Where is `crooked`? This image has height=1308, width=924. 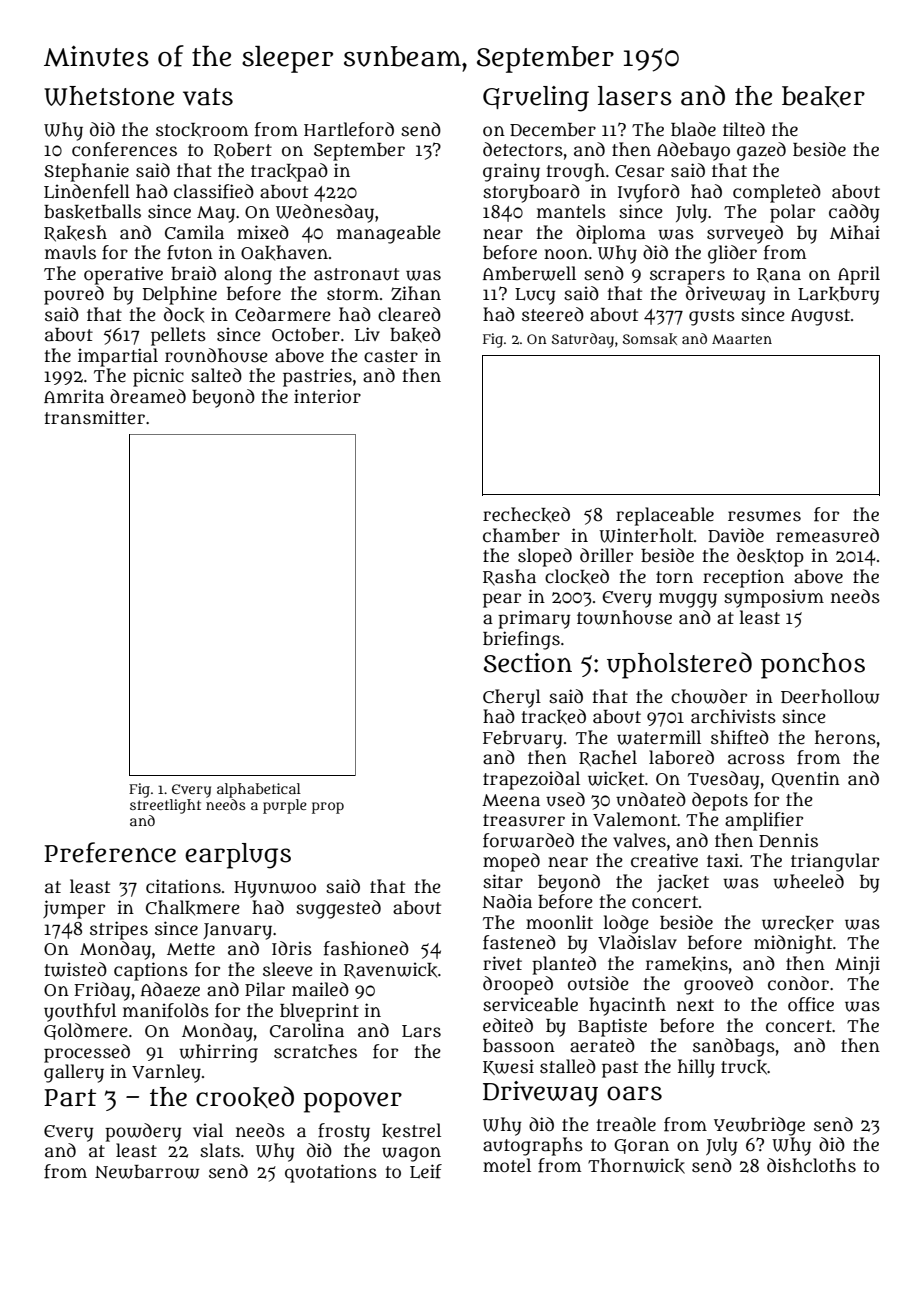
crooked is located at coordinates (245, 1097).
